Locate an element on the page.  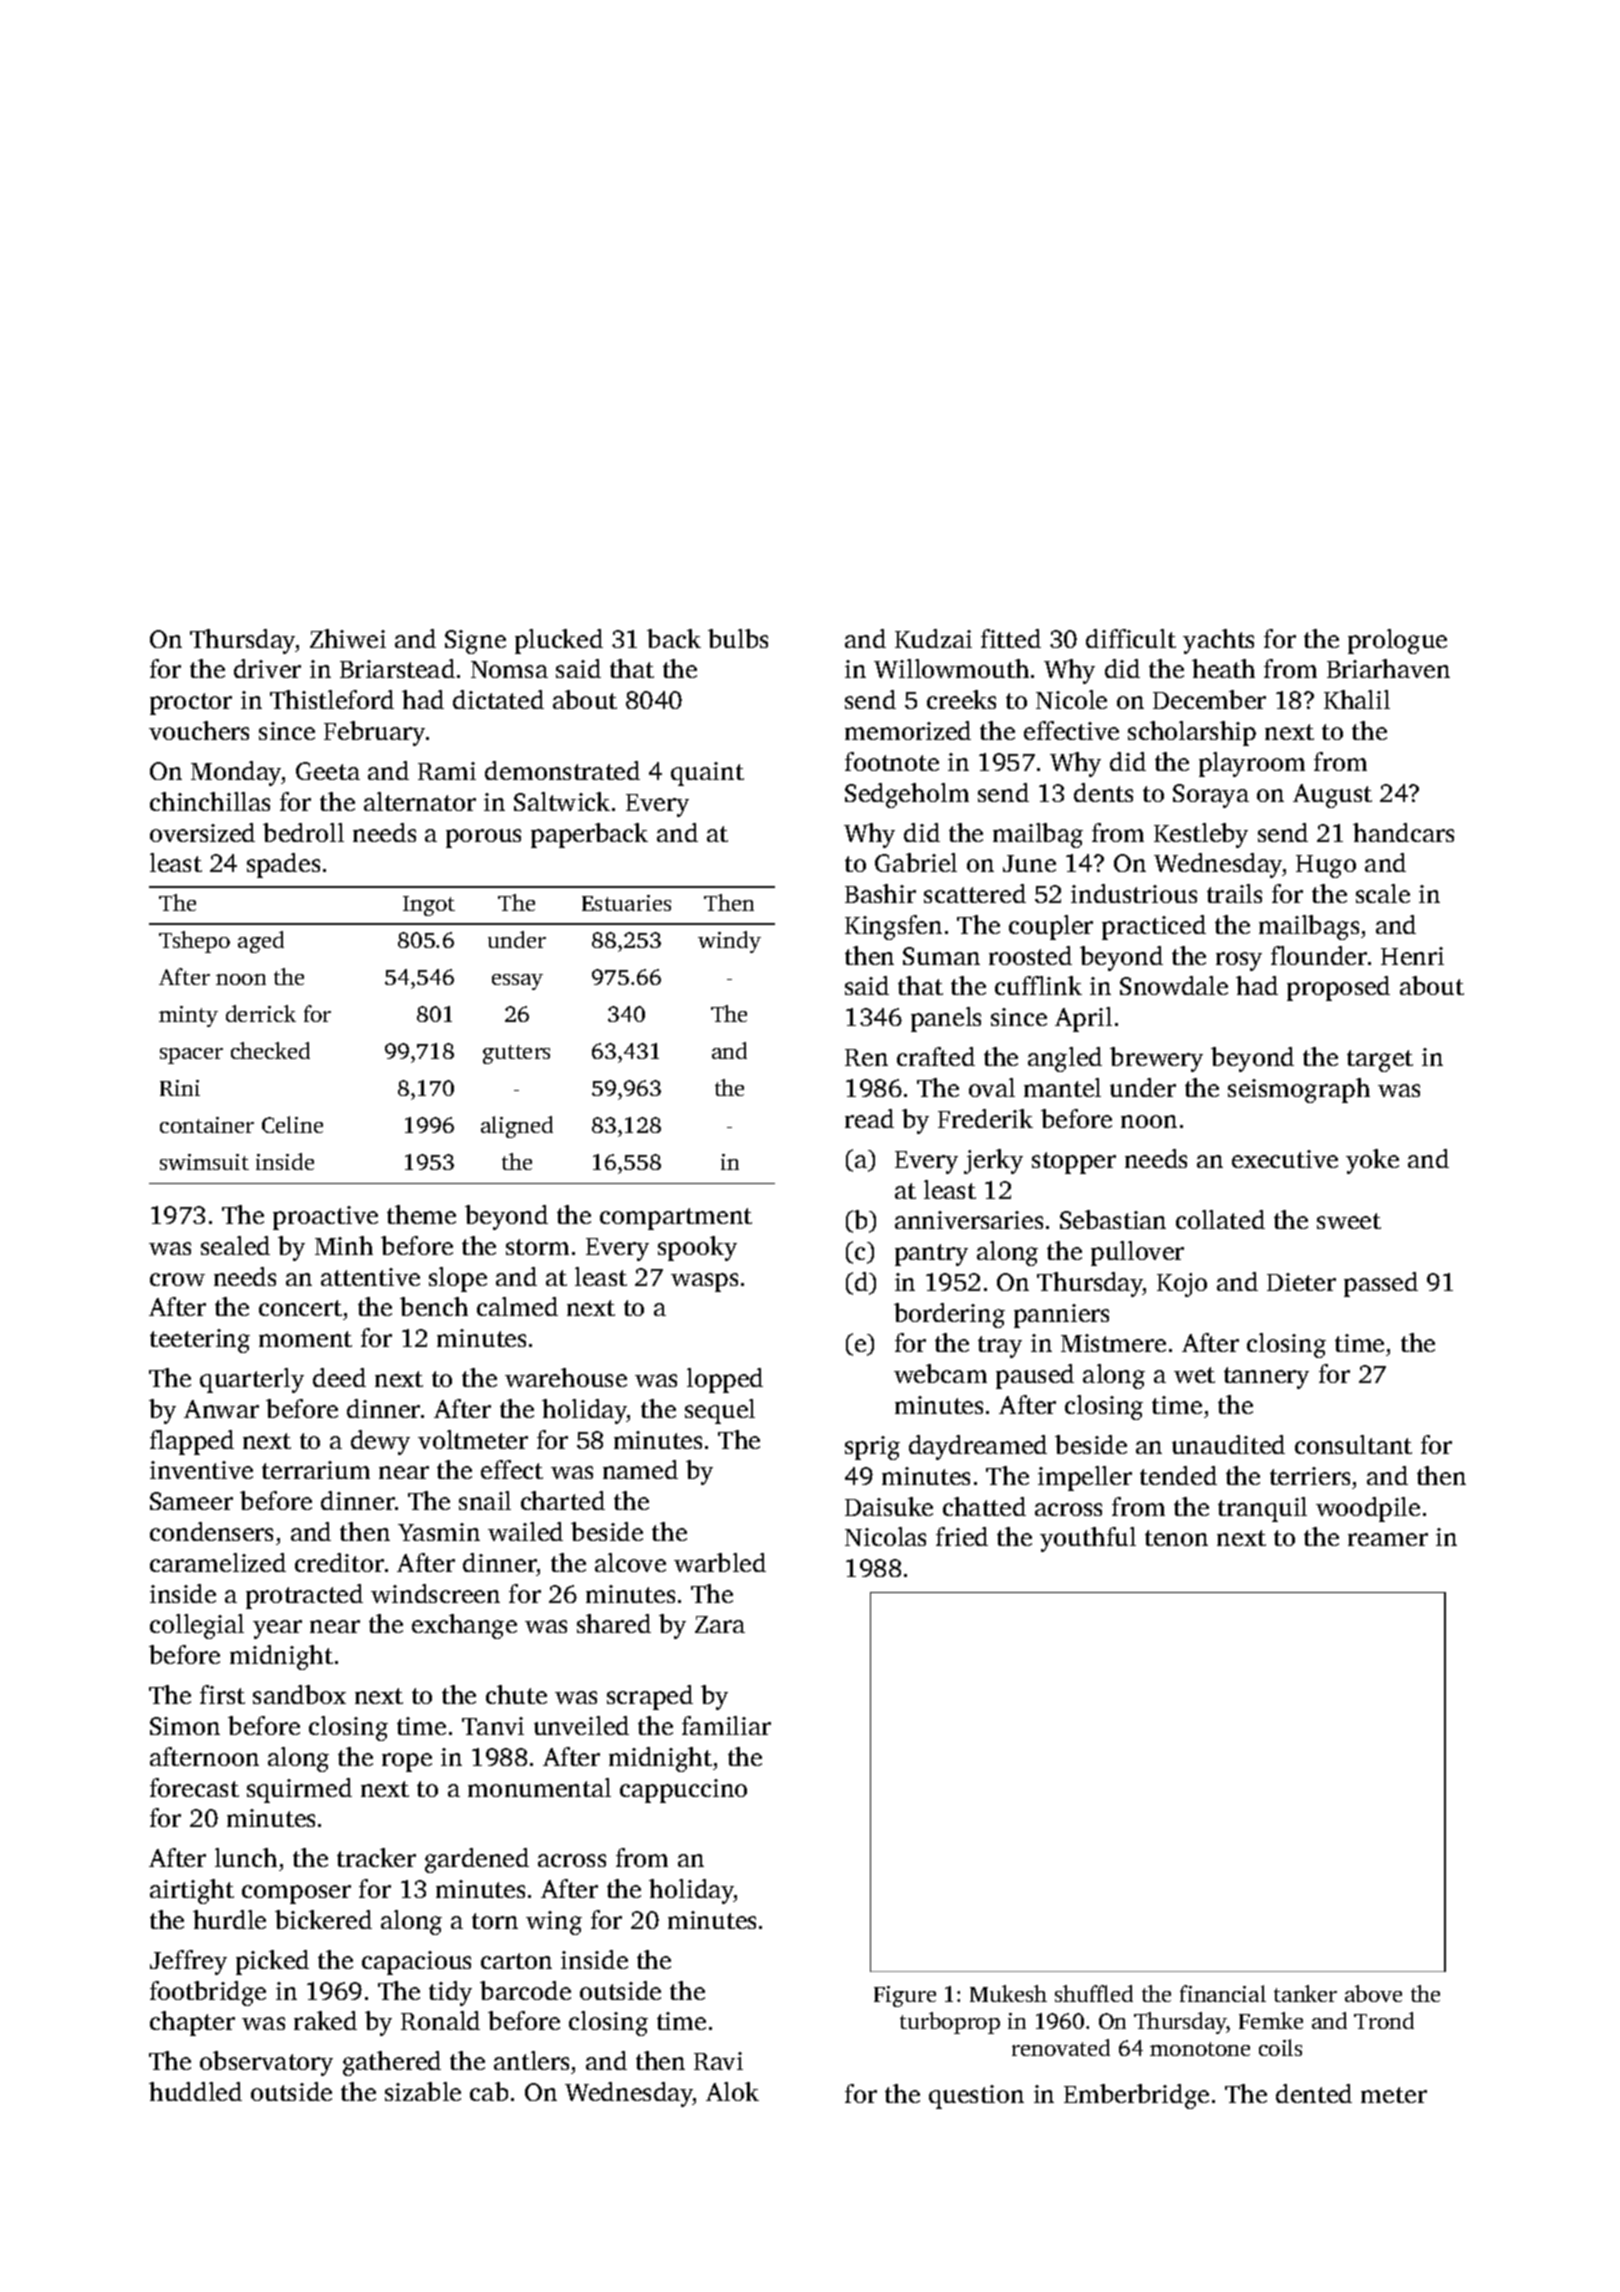
Briarhaven is located at coordinates (1388, 668).
